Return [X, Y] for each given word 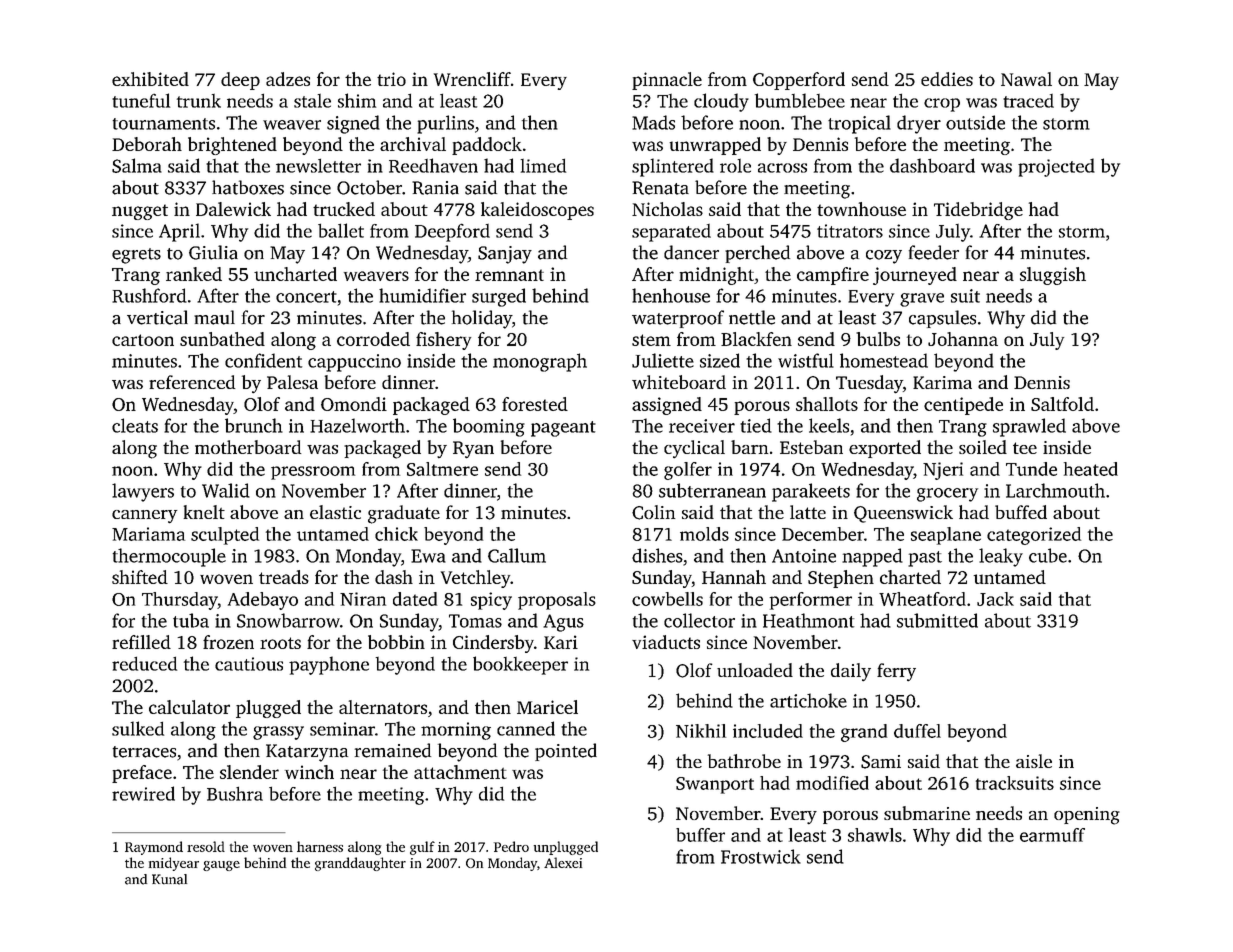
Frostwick [761, 856]
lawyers [143, 492]
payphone [329, 665]
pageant [563, 429]
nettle [752, 317]
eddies [947, 79]
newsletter [318, 166]
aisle [1034, 761]
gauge [221, 866]
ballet [341, 230]
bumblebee [800, 100]
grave [922, 300]
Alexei [563, 862]
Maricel [547, 707]
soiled [983, 447]
